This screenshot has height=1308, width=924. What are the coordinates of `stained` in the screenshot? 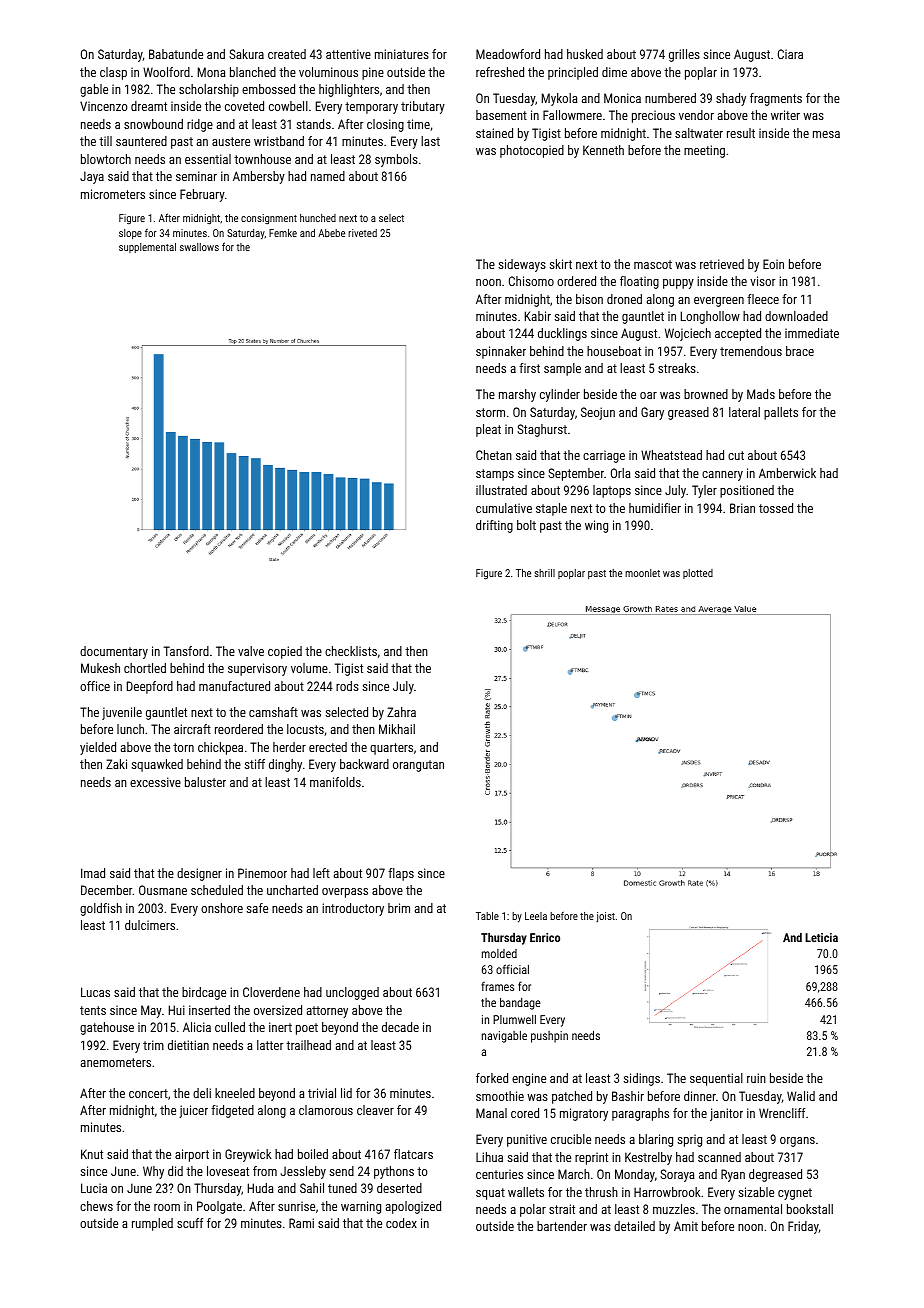 It's located at (494, 133).
